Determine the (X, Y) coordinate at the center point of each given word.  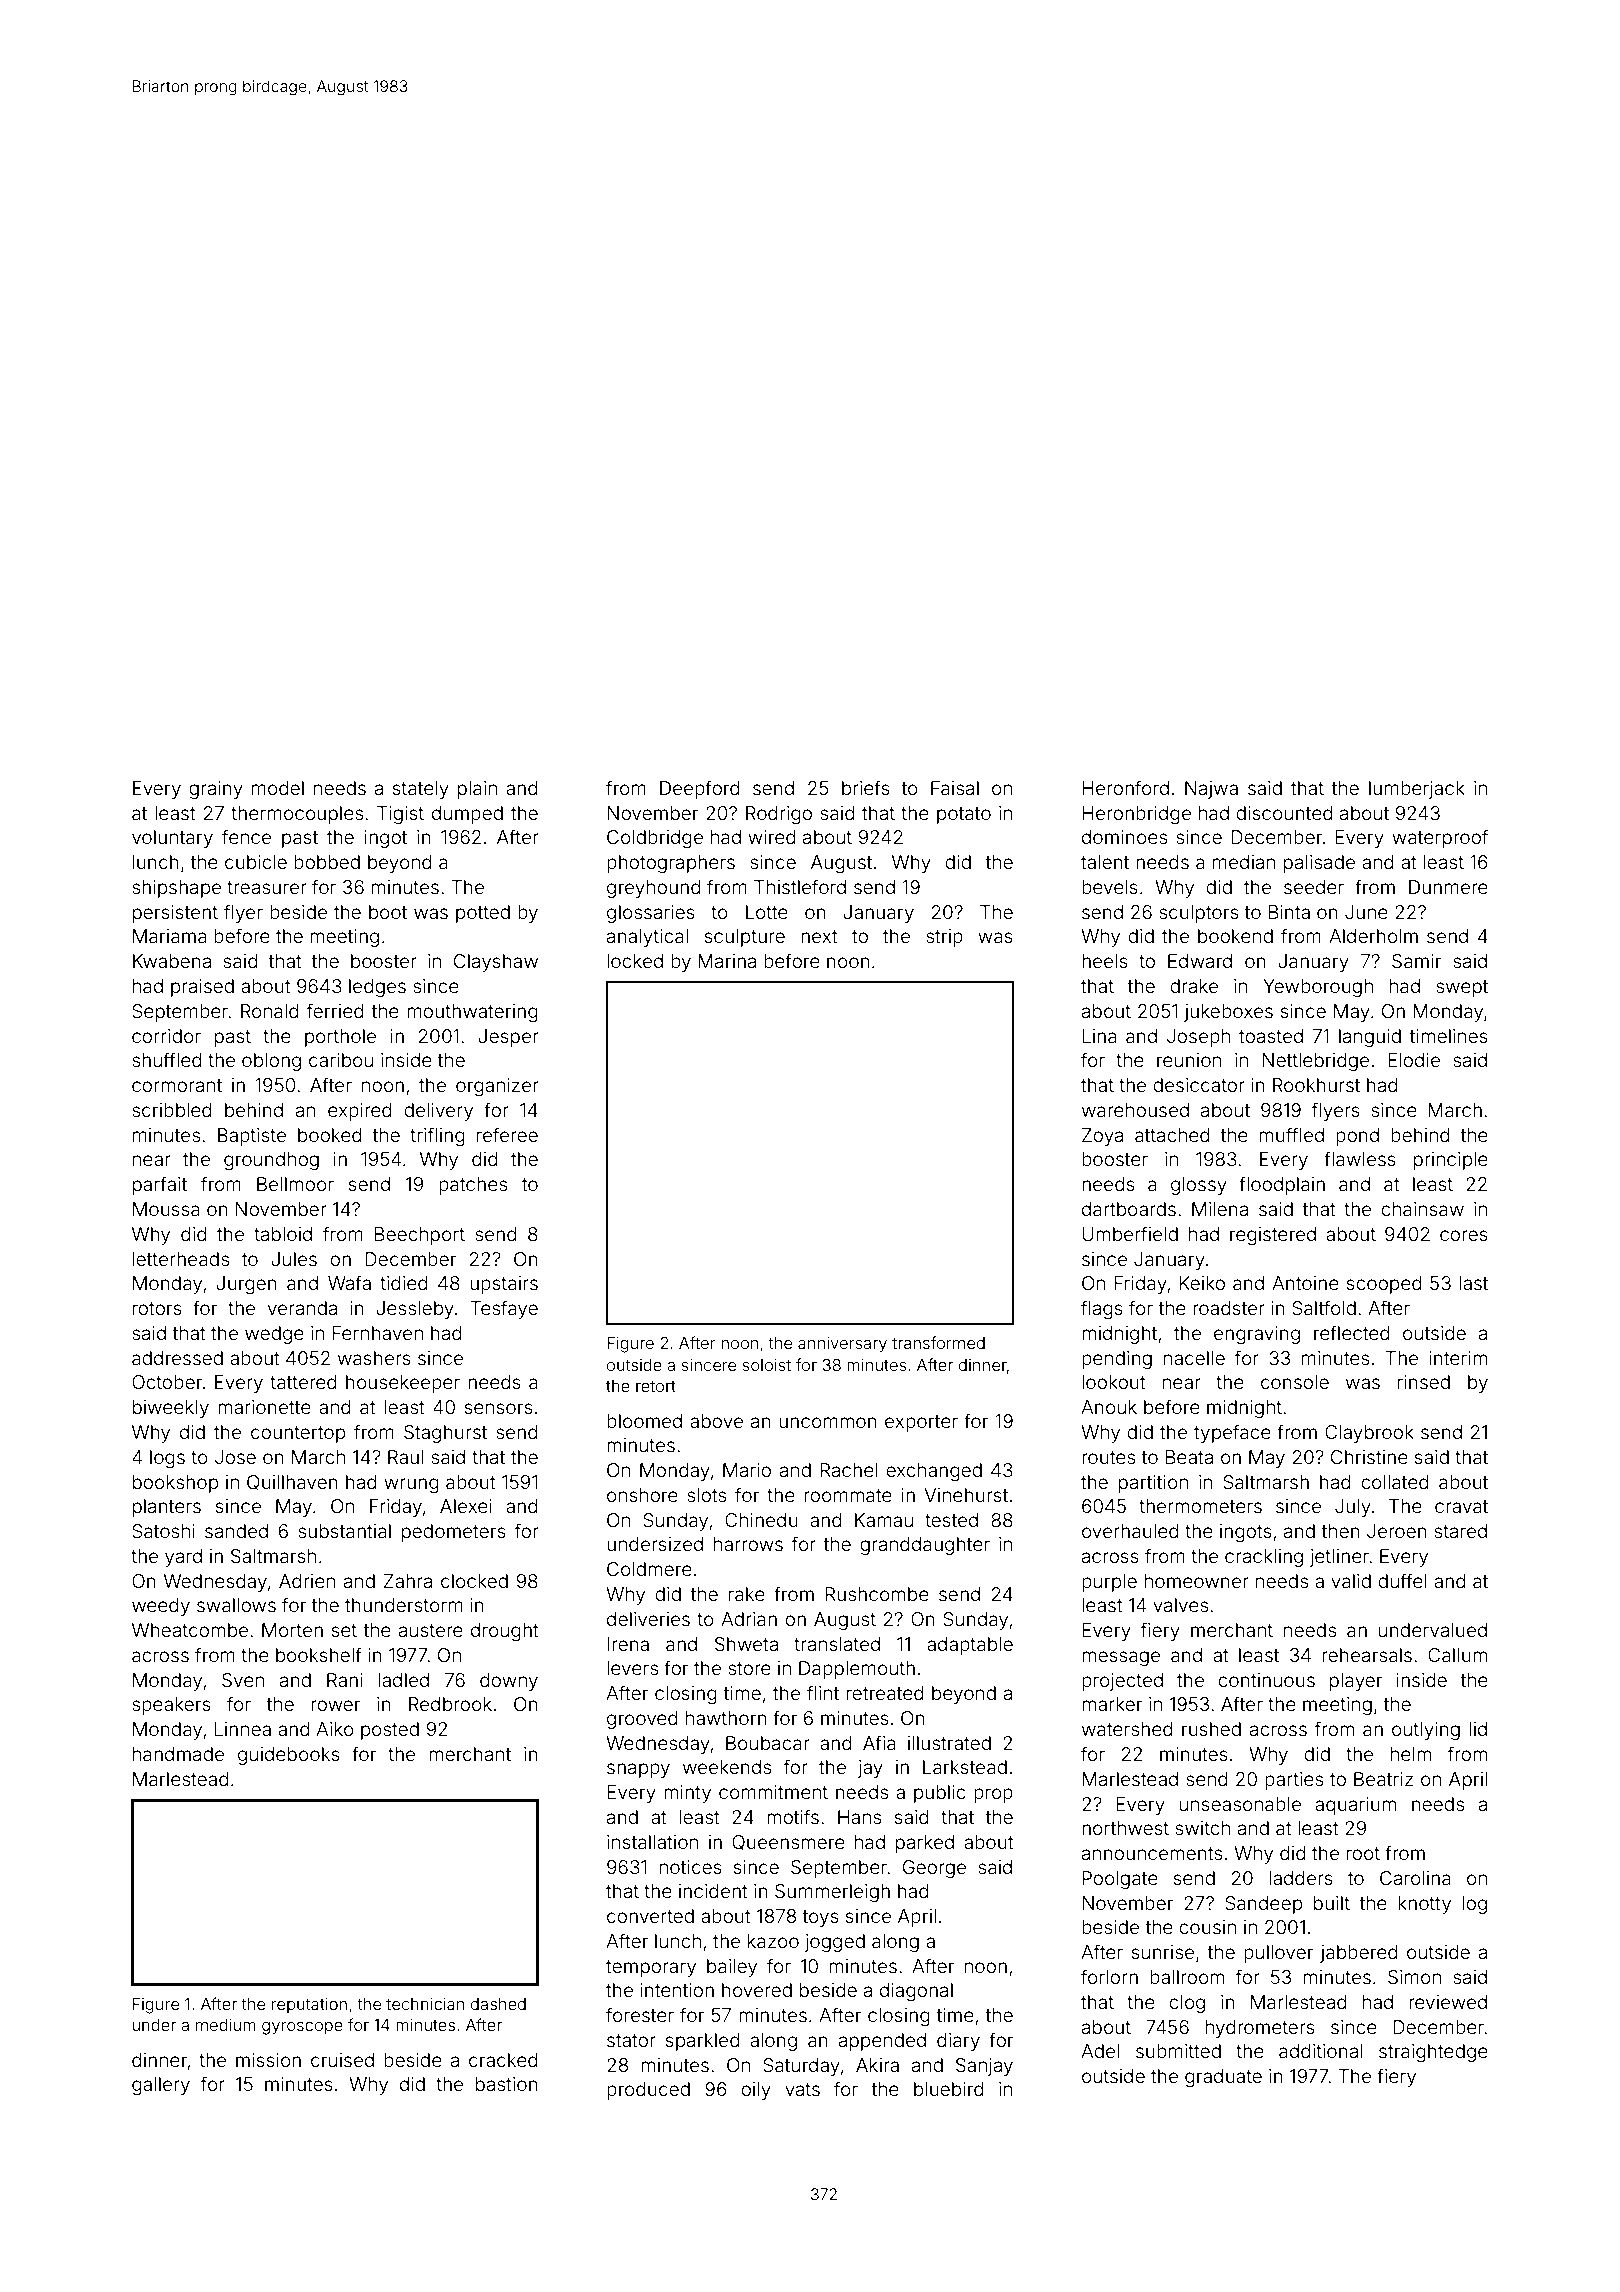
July (1353, 1508)
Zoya (1102, 1137)
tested (951, 1520)
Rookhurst (1316, 1085)
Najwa (1211, 790)
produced (648, 2091)
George (934, 1869)
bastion (507, 2084)
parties (1294, 1781)
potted (483, 914)
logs (167, 1459)
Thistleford (800, 886)
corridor (166, 1036)
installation (652, 1842)
